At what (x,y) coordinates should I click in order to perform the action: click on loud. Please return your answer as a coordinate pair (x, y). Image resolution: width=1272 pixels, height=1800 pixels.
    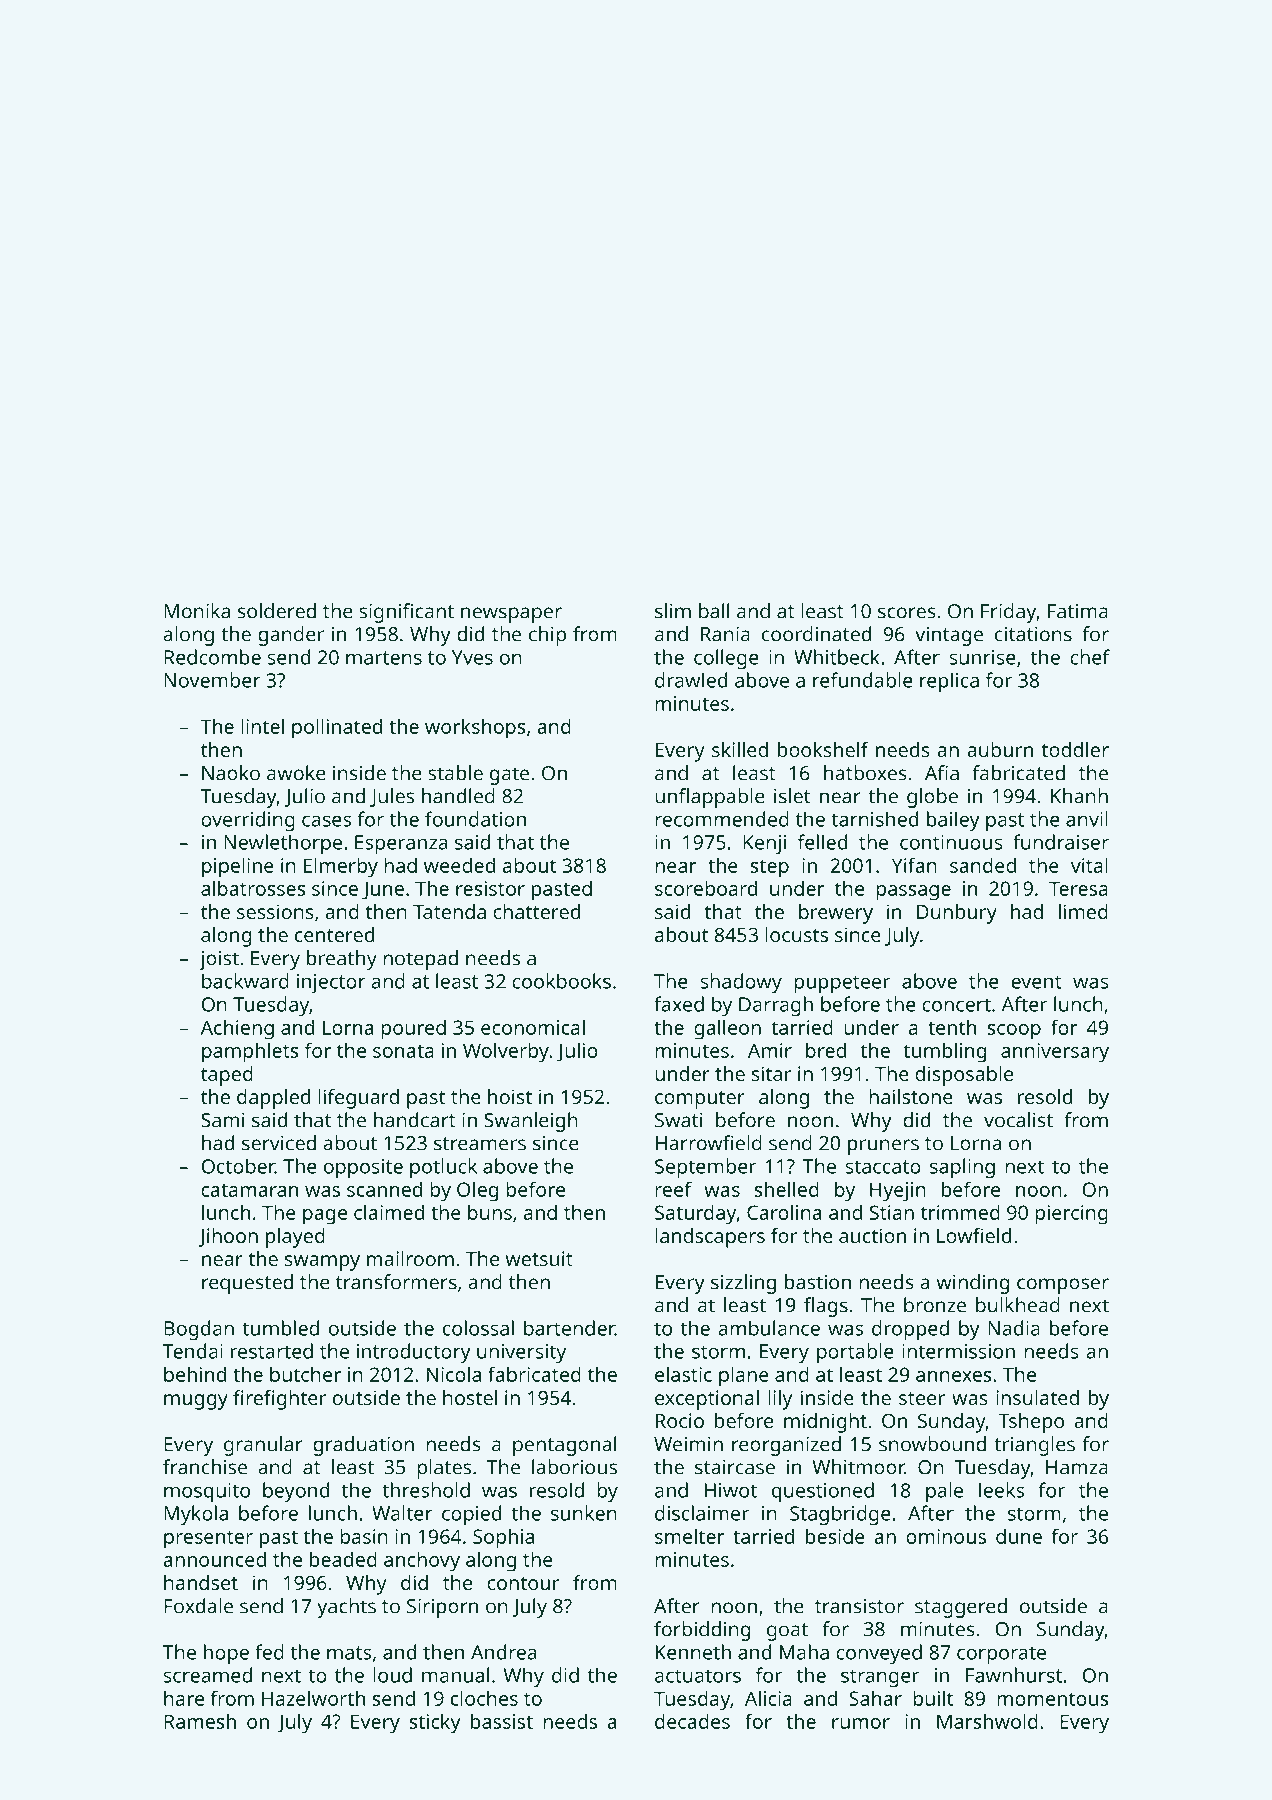
    Looking at the image, I should click on (392, 1675).
